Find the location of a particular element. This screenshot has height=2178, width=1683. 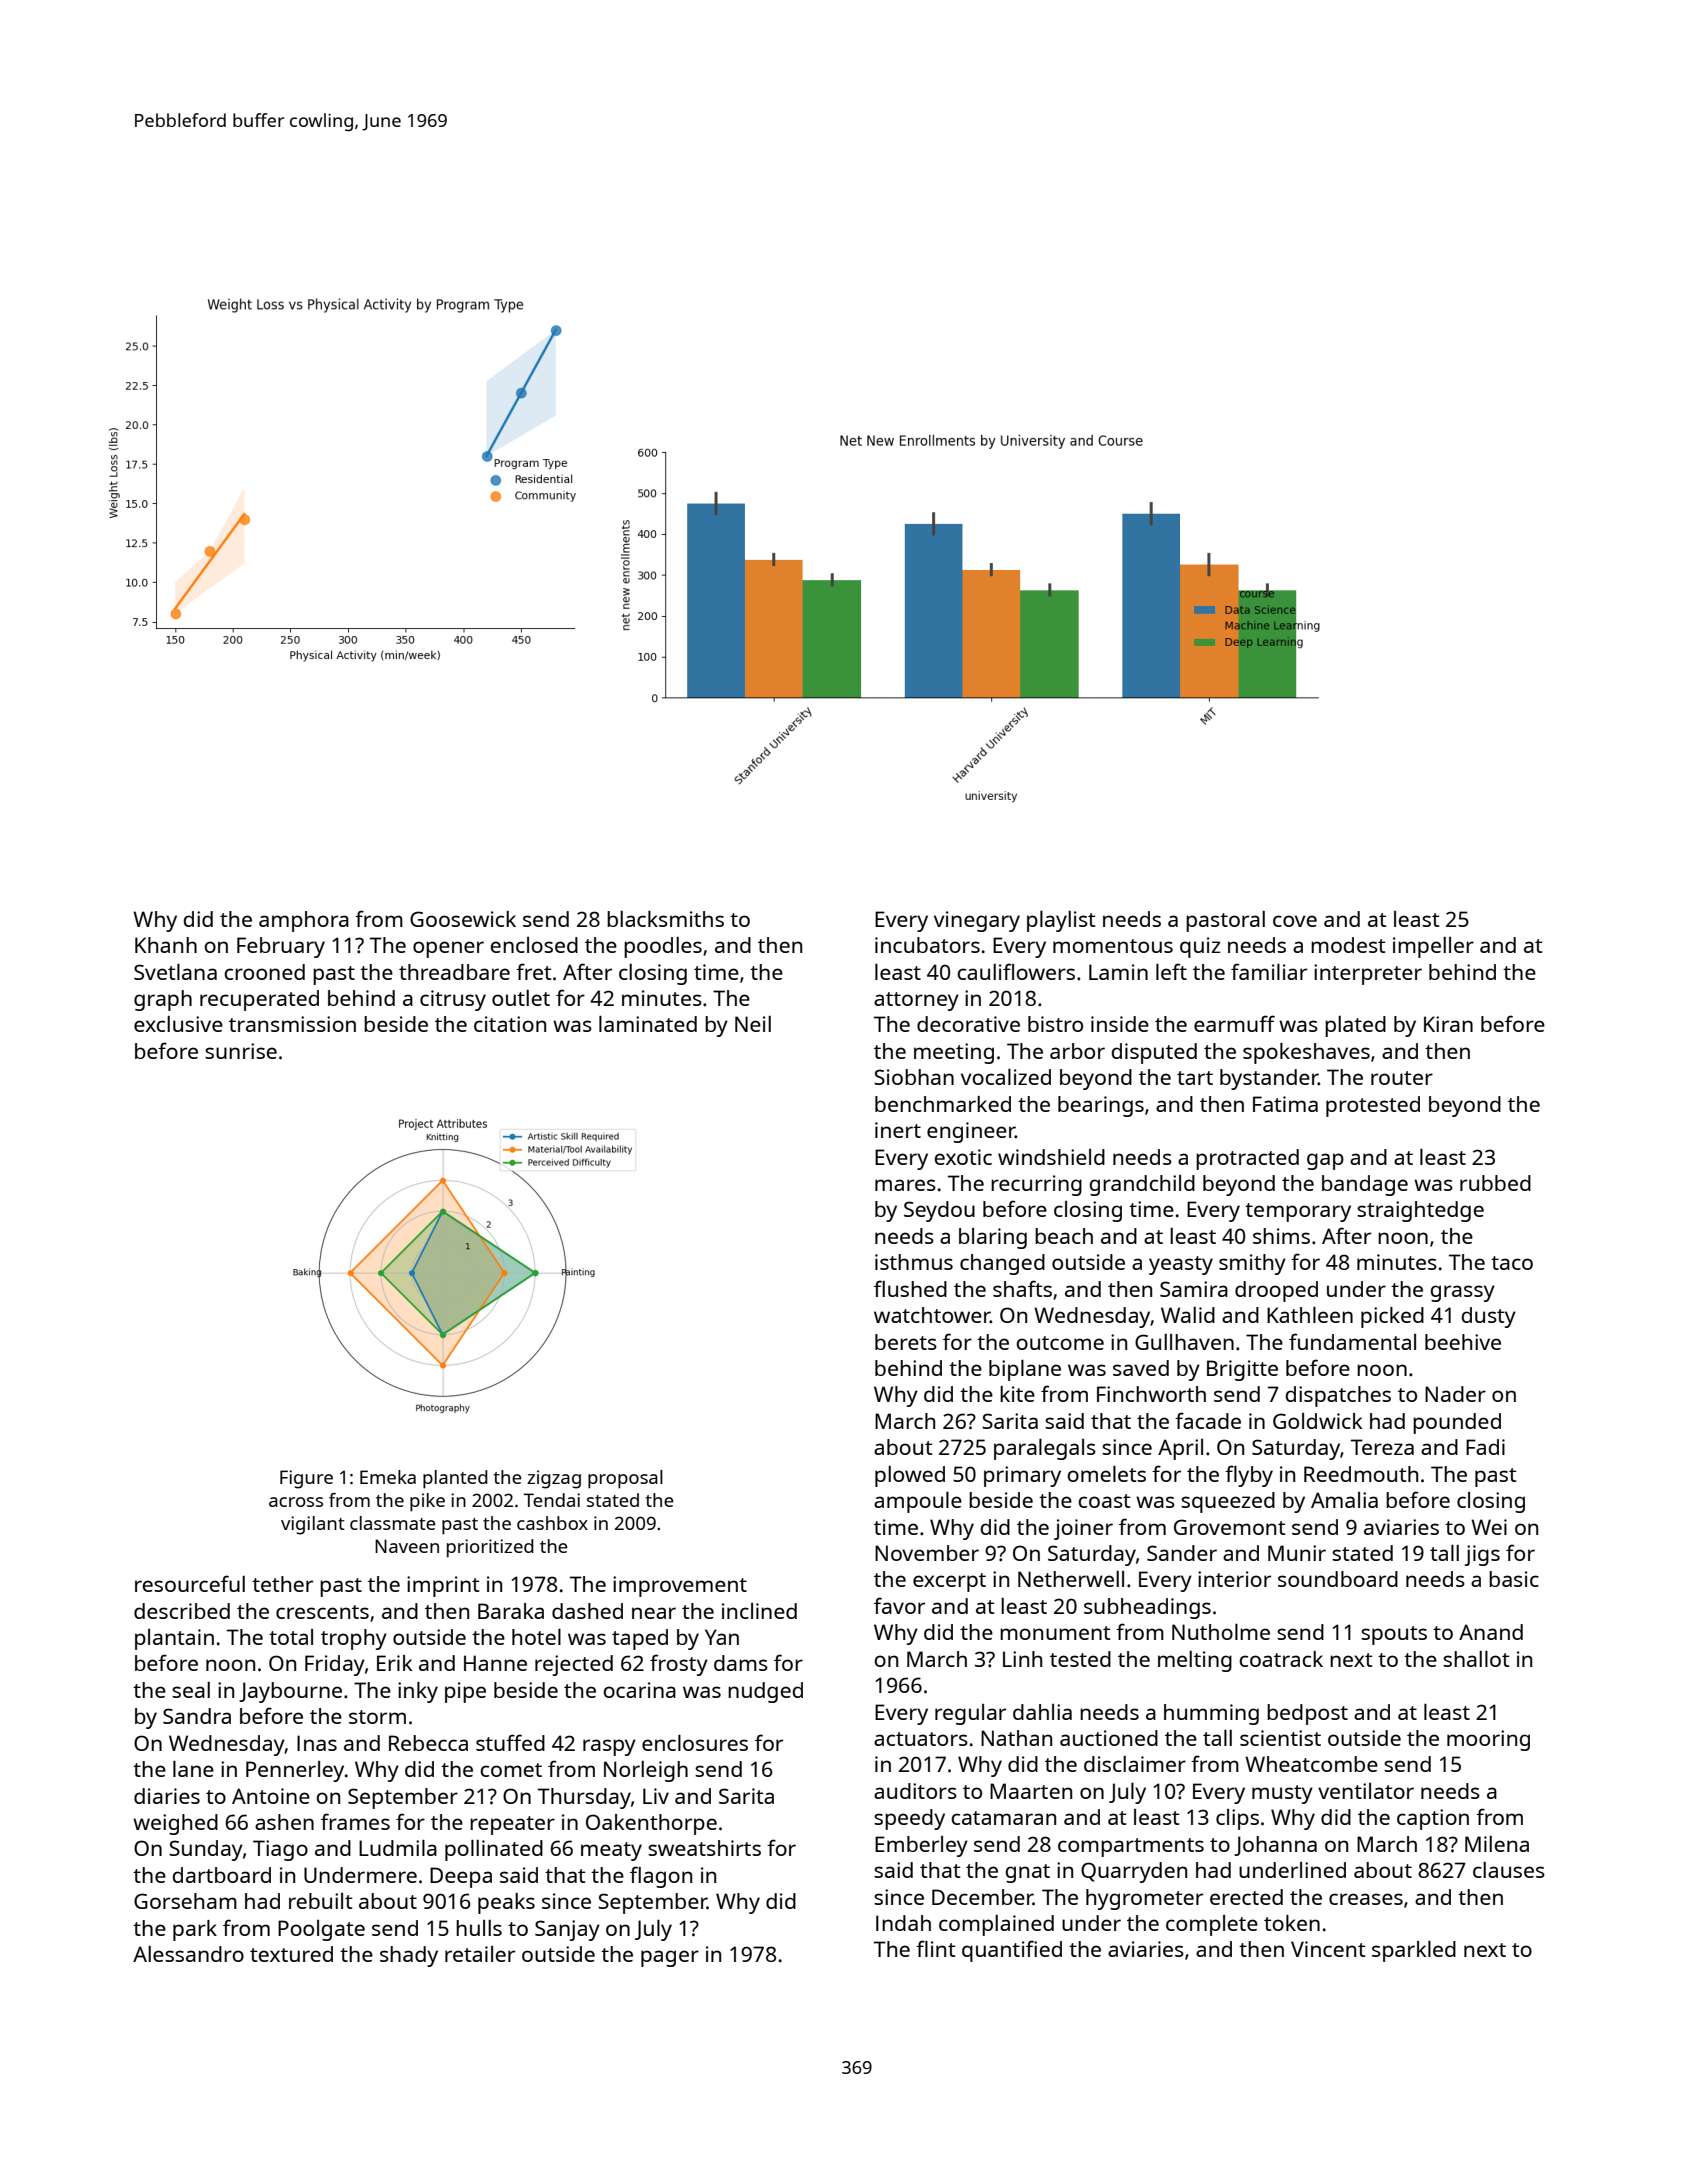

fundamental is located at coordinates (1352, 1341).
